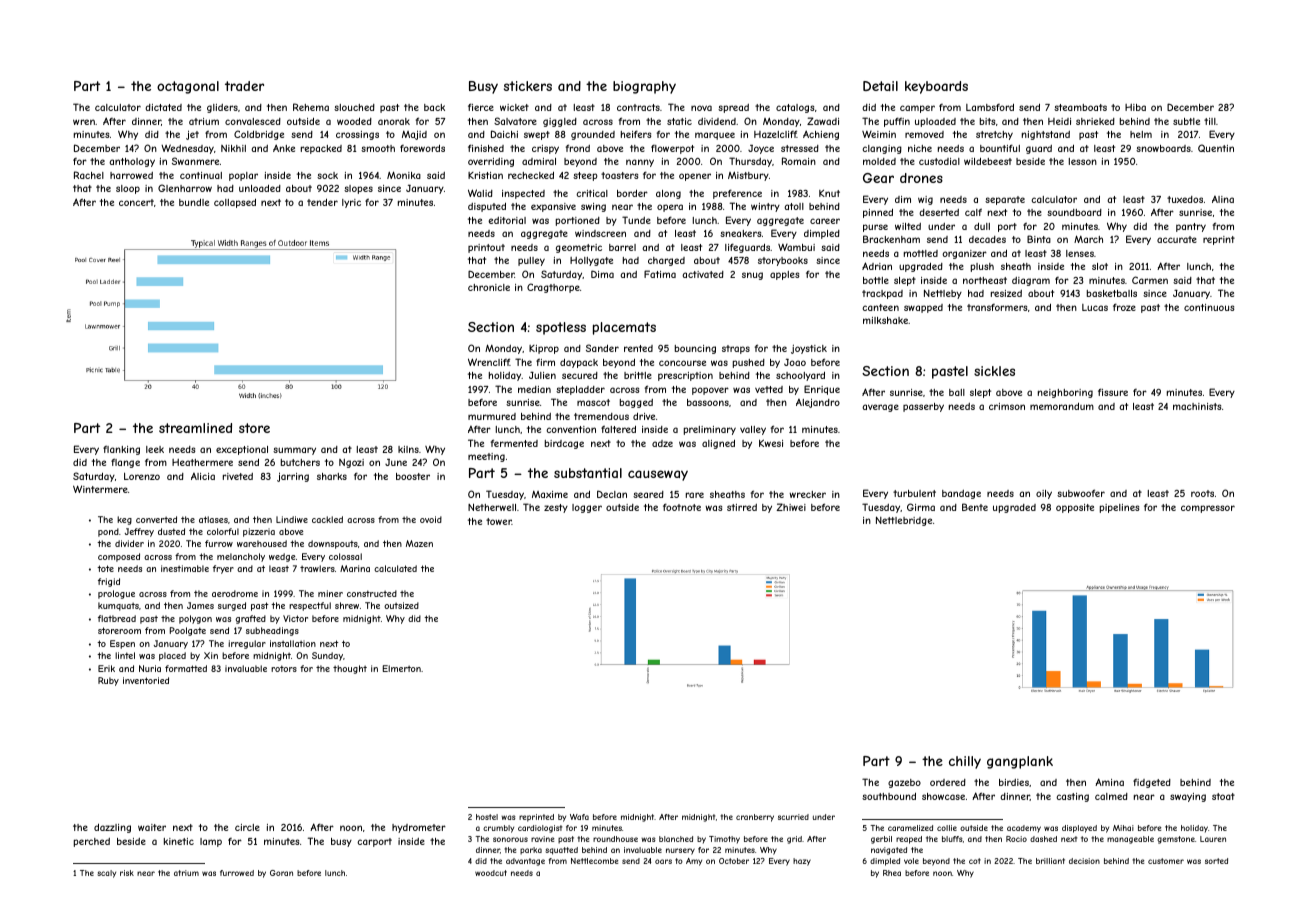 The width and height of the document is (1308, 924). What do you see at coordinates (358, 189) in the document?
I see `slopes` at bounding box center [358, 189].
